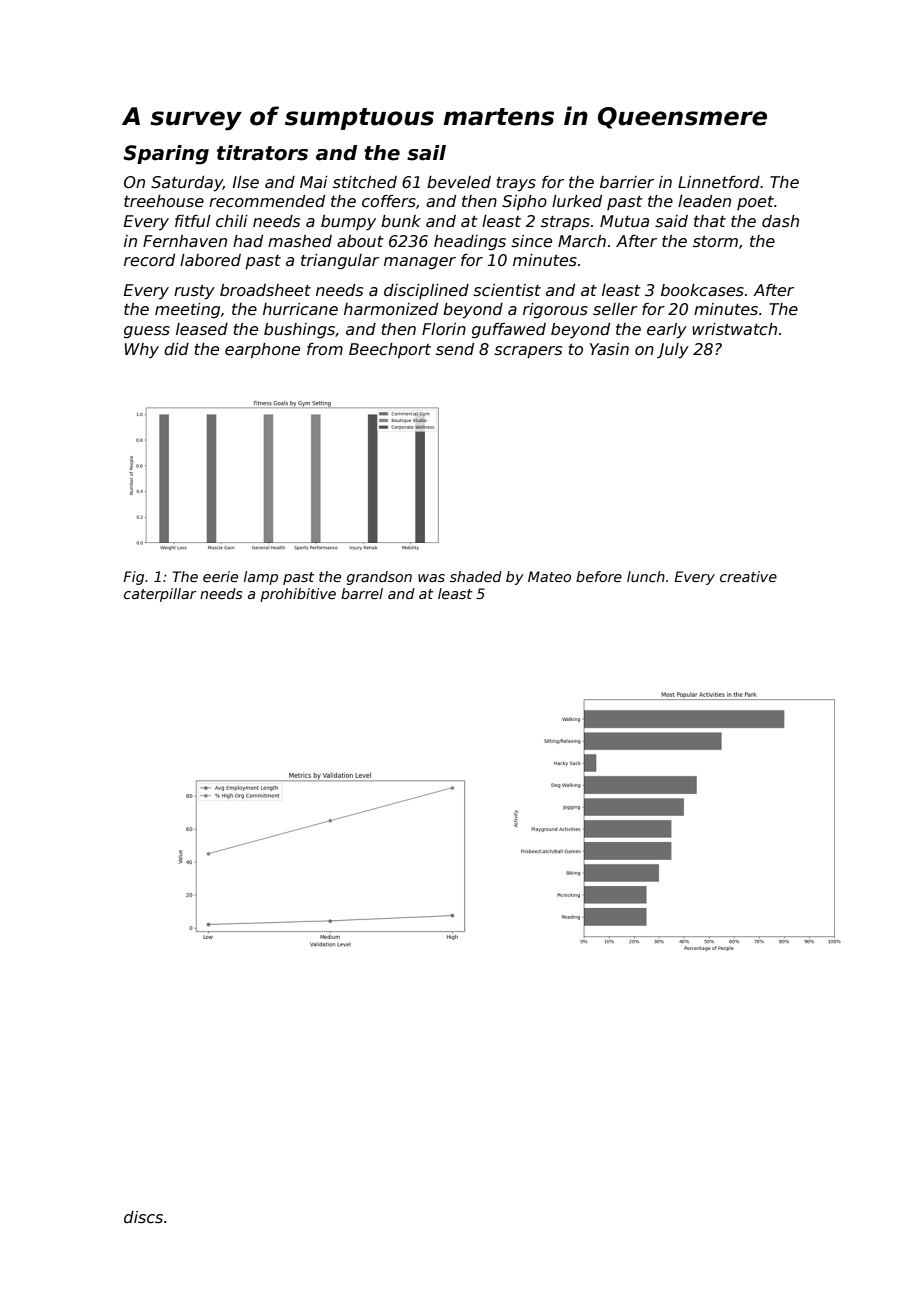 This page has height=1311, width=924. I want to click on record, so click(149, 260).
